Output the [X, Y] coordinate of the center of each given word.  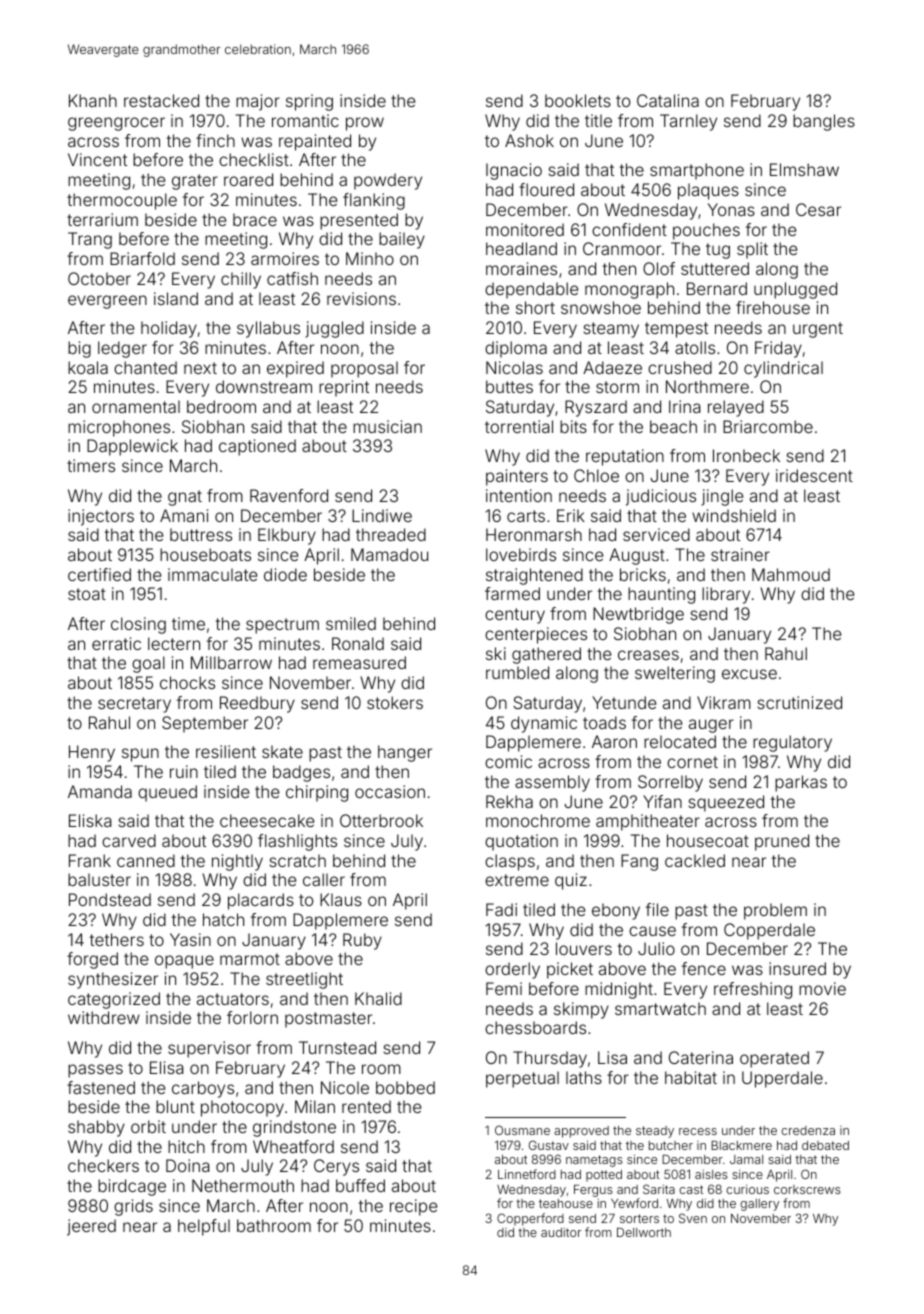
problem [775, 911]
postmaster [328, 1020]
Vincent [97, 159]
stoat [87, 594]
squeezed [726, 803]
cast [691, 1189]
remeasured [359, 662]
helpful [204, 1227]
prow [365, 124]
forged [92, 960]
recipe [413, 1207]
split [752, 250]
